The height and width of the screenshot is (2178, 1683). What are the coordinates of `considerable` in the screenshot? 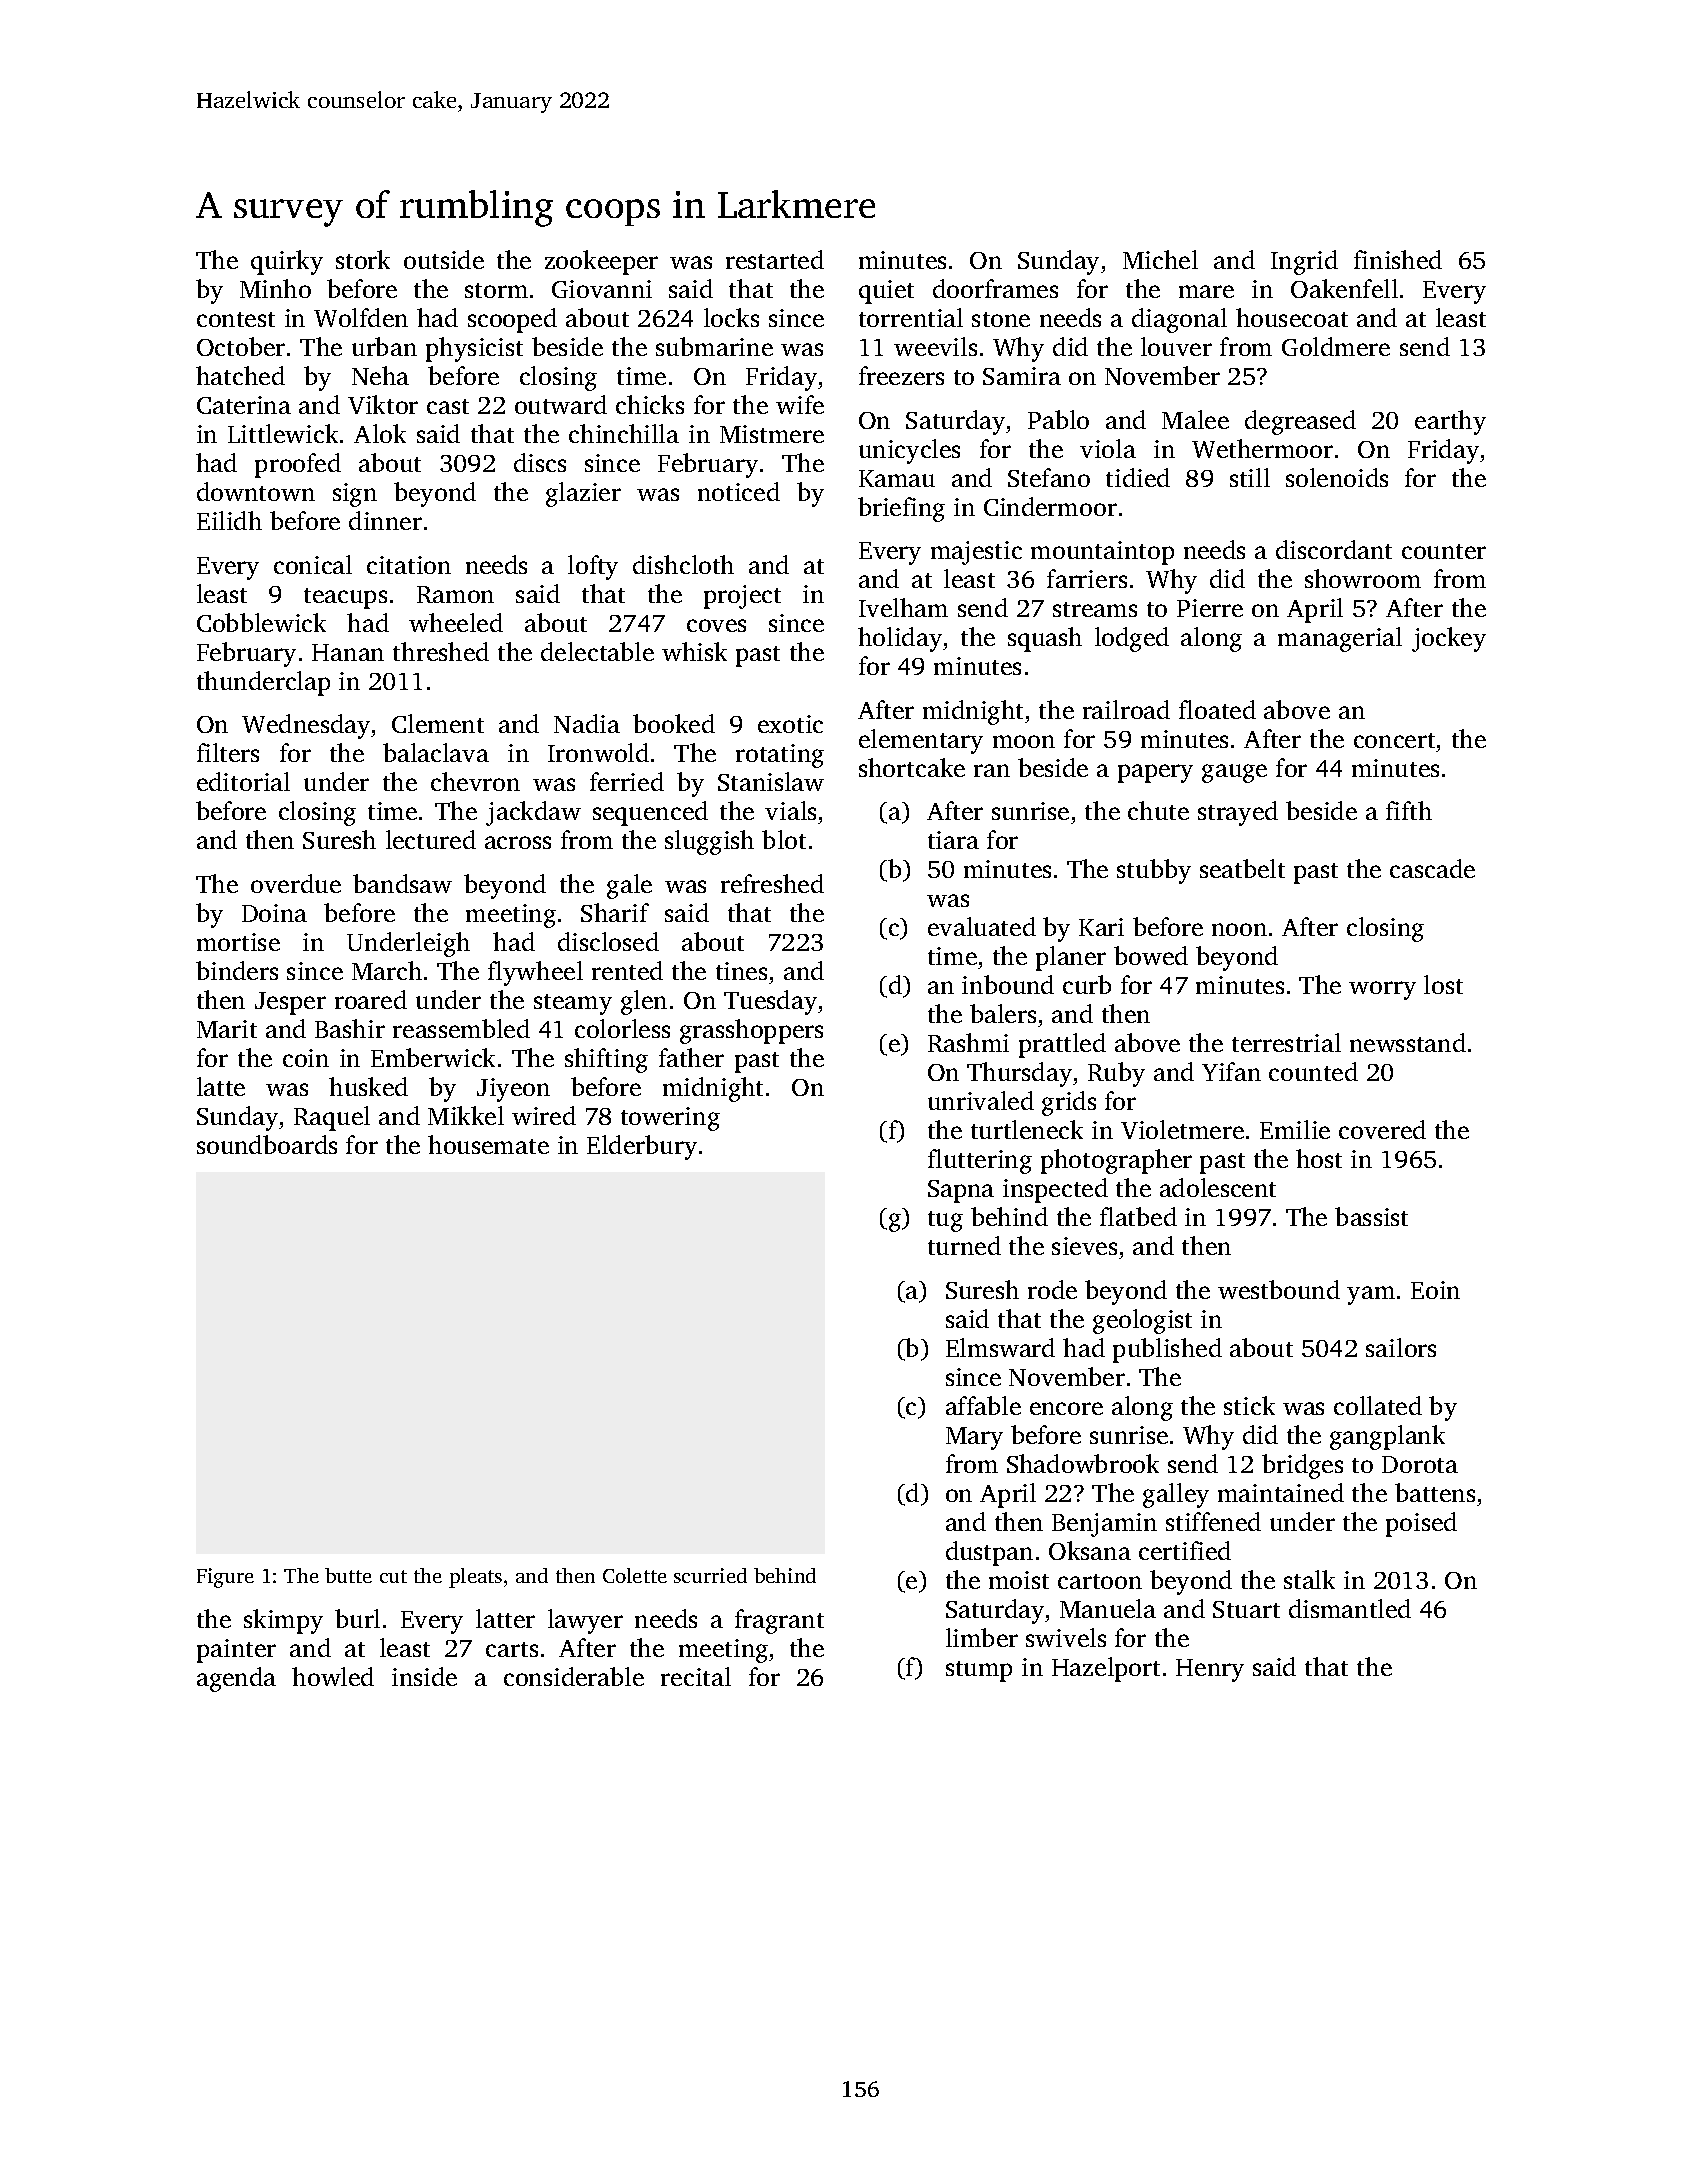 It's located at (574, 1676).
